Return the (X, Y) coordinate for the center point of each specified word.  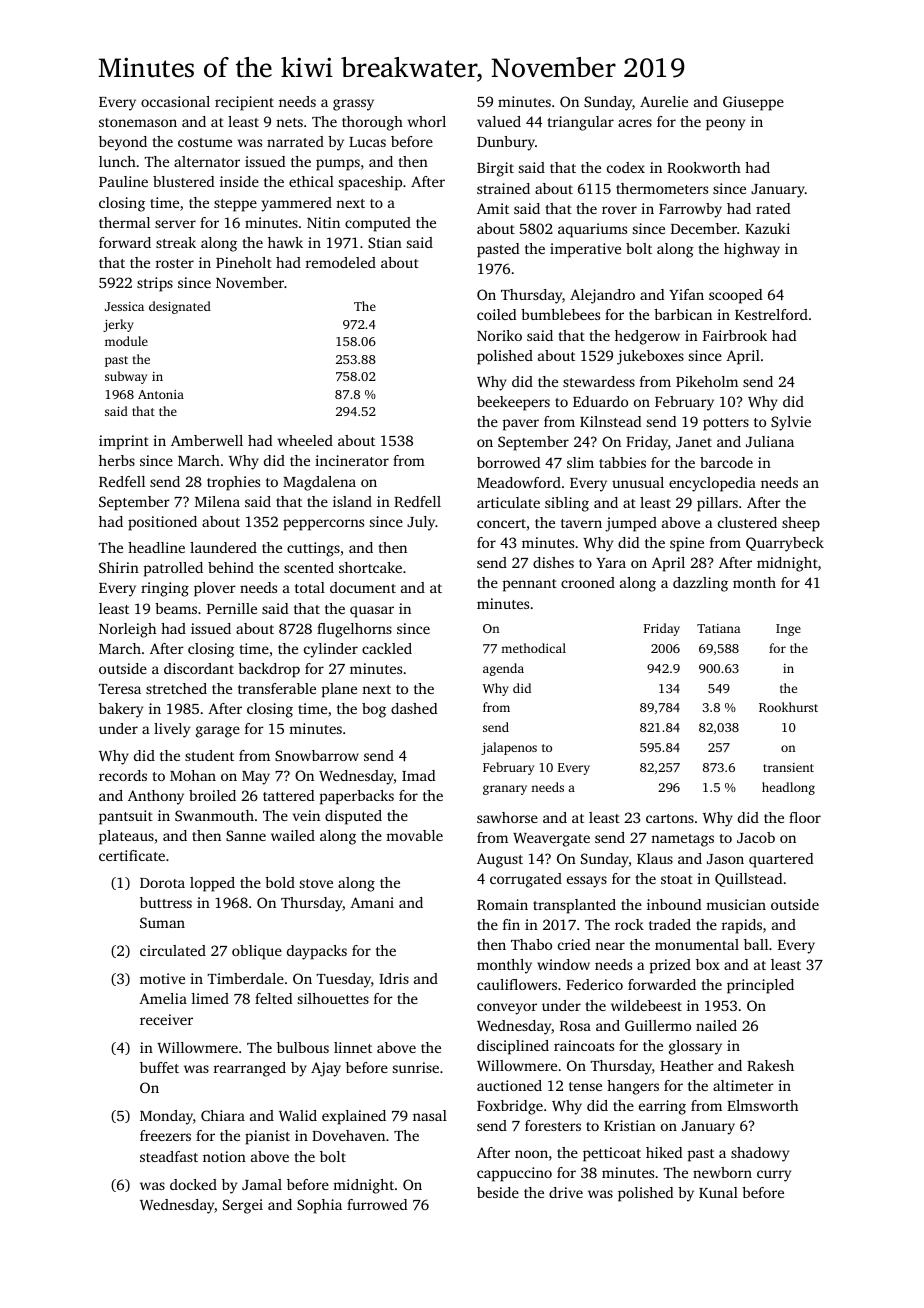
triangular (580, 123)
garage (218, 732)
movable (414, 835)
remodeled (341, 262)
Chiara (223, 1115)
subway (126, 377)
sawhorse (507, 817)
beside (498, 1192)
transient (788, 767)
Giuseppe (753, 103)
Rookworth (704, 167)
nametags (682, 840)
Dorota (162, 883)
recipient (244, 103)
